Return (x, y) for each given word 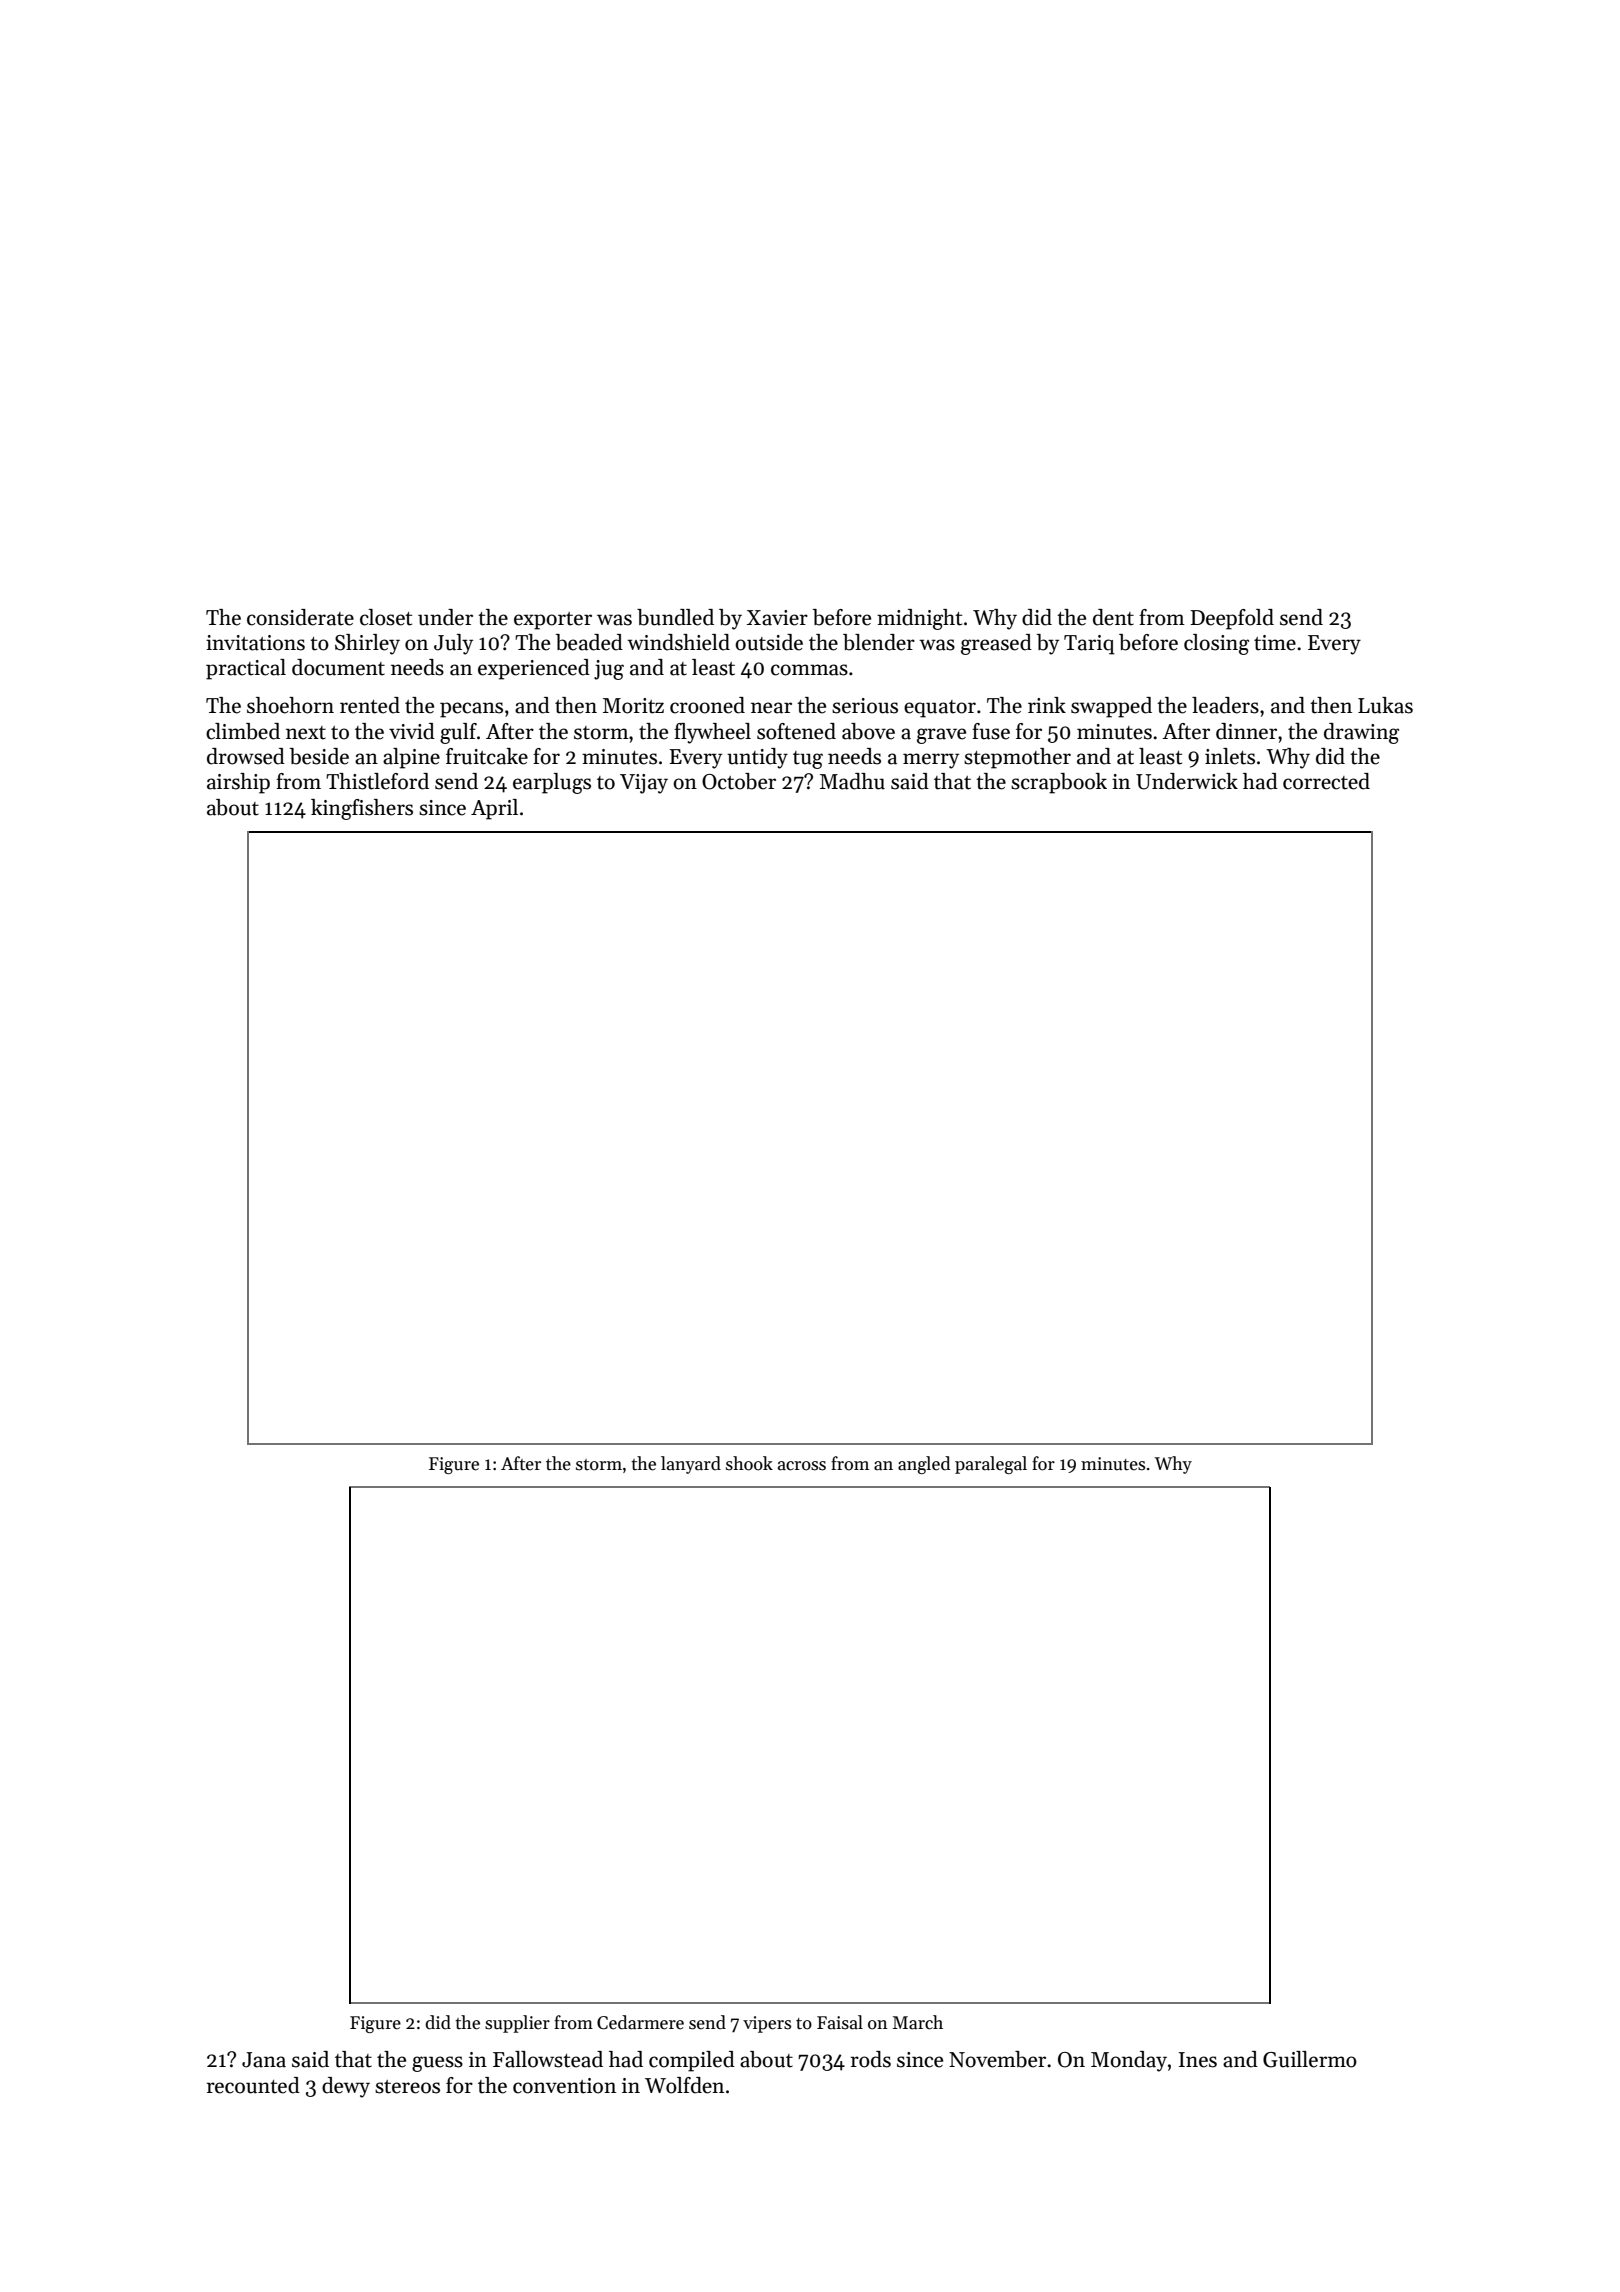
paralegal (991, 1465)
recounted (253, 2085)
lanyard (691, 1465)
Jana (264, 2060)
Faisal (840, 2022)
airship (238, 783)
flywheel (712, 733)
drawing (1361, 733)
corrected (1326, 781)
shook (749, 1463)
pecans (471, 710)
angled (924, 1465)
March (918, 2022)
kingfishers (362, 809)
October (739, 781)
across (802, 1466)
